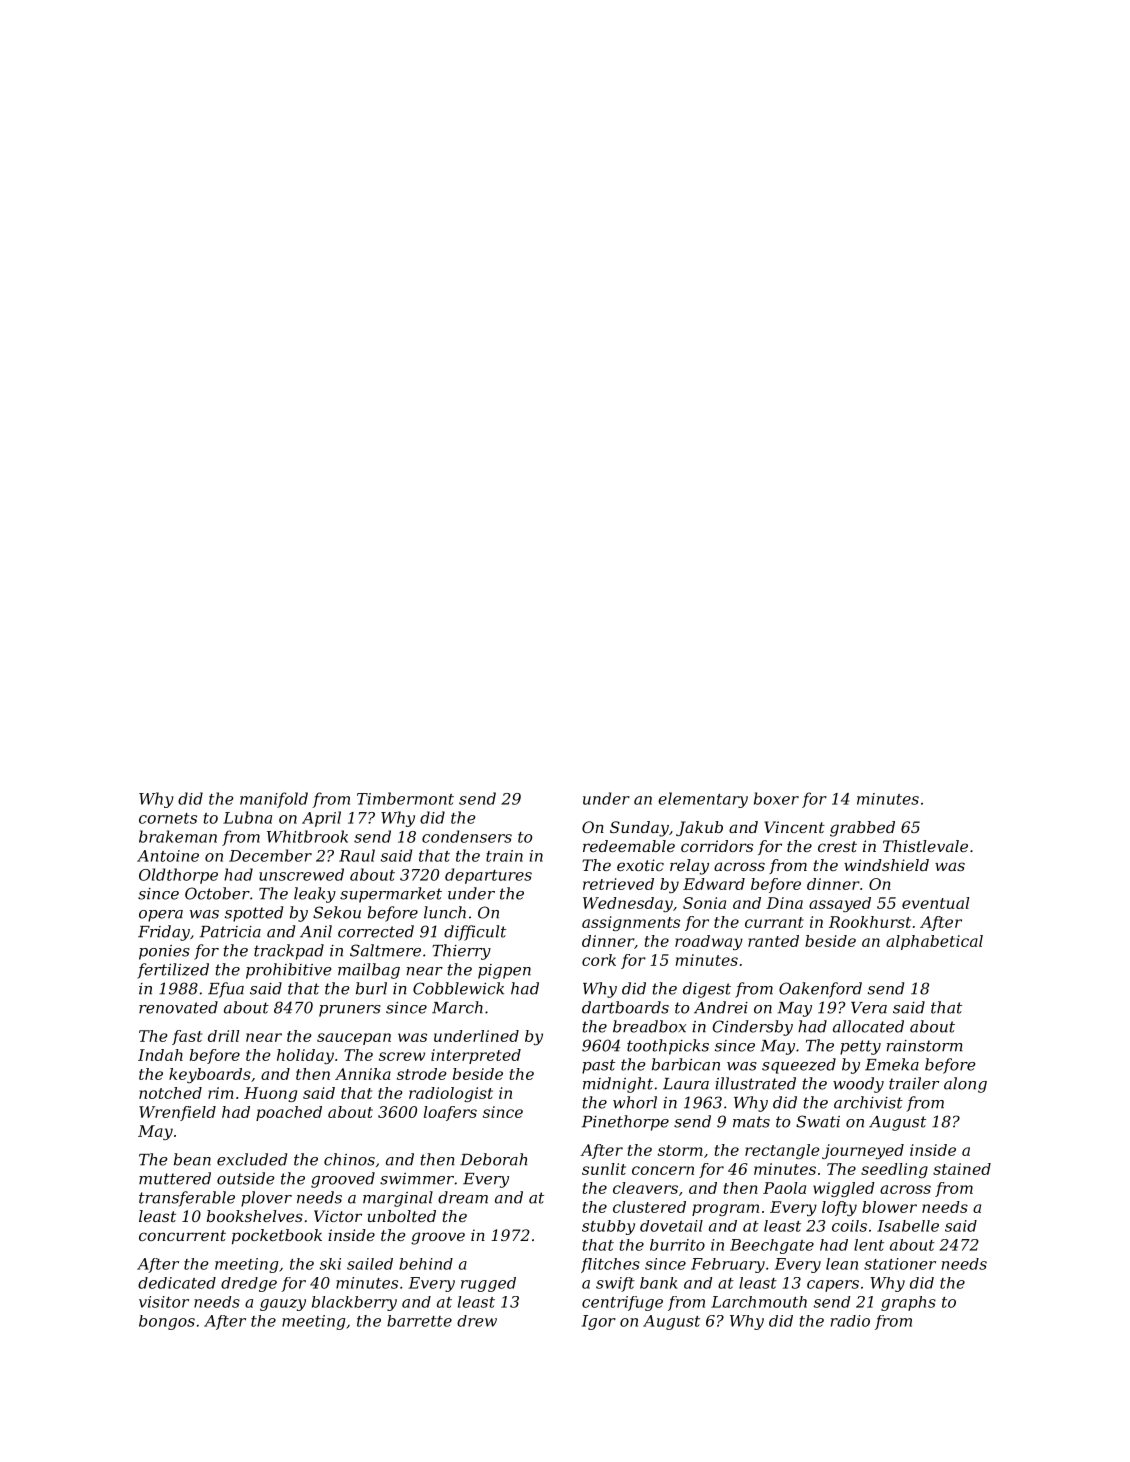 The width and height of the document is (1130, 1462). What do you see at coordinates (776, 798) in the document?
I see `boxer` at bounding box center [776, 798].
